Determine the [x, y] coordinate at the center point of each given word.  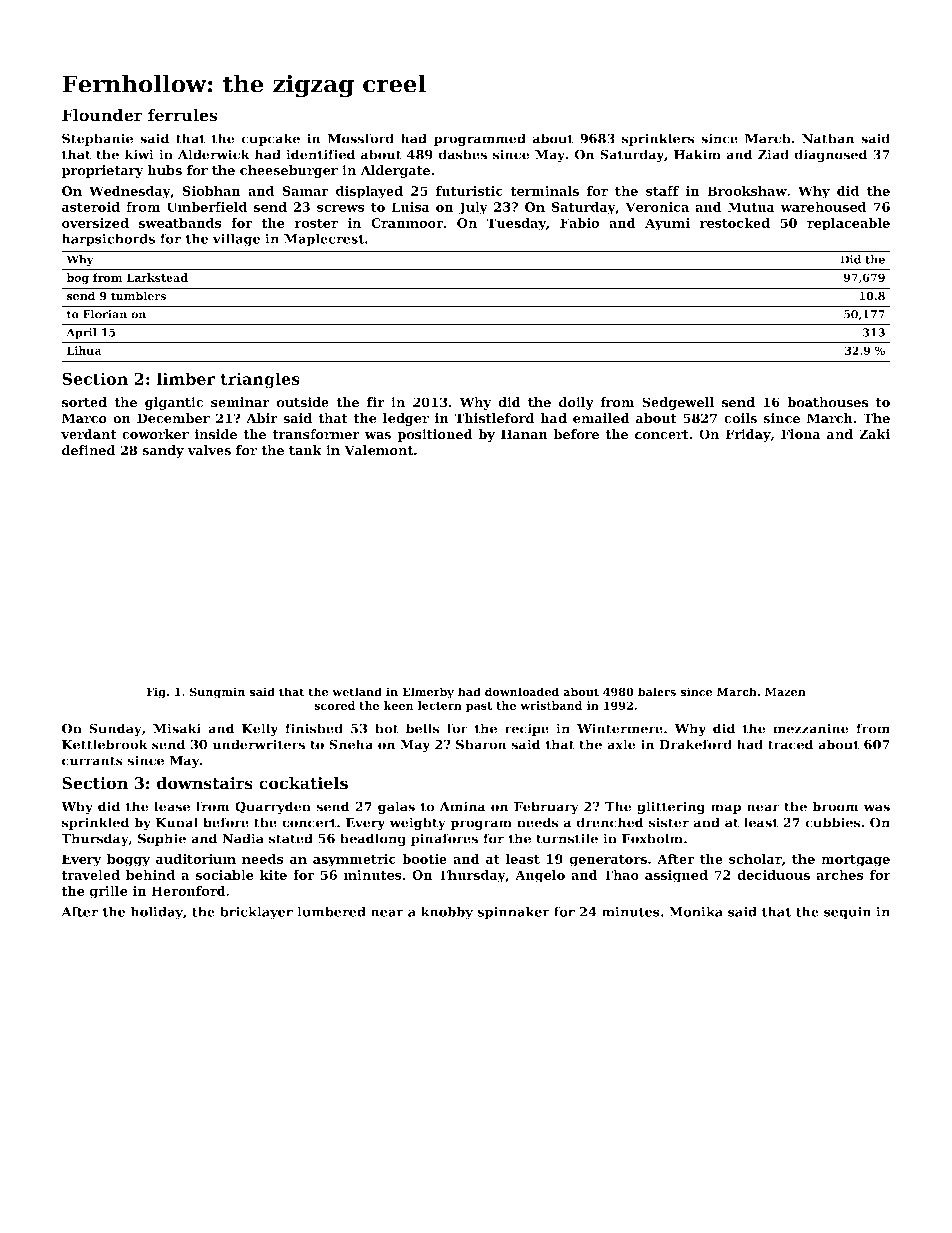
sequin [847, 913]
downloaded [522, 692]
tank [305, 450]
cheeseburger [289, 171]
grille [108, 892]
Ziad [773, 154]
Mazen [785, 691]
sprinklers [658, 139]
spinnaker [513, 913]
